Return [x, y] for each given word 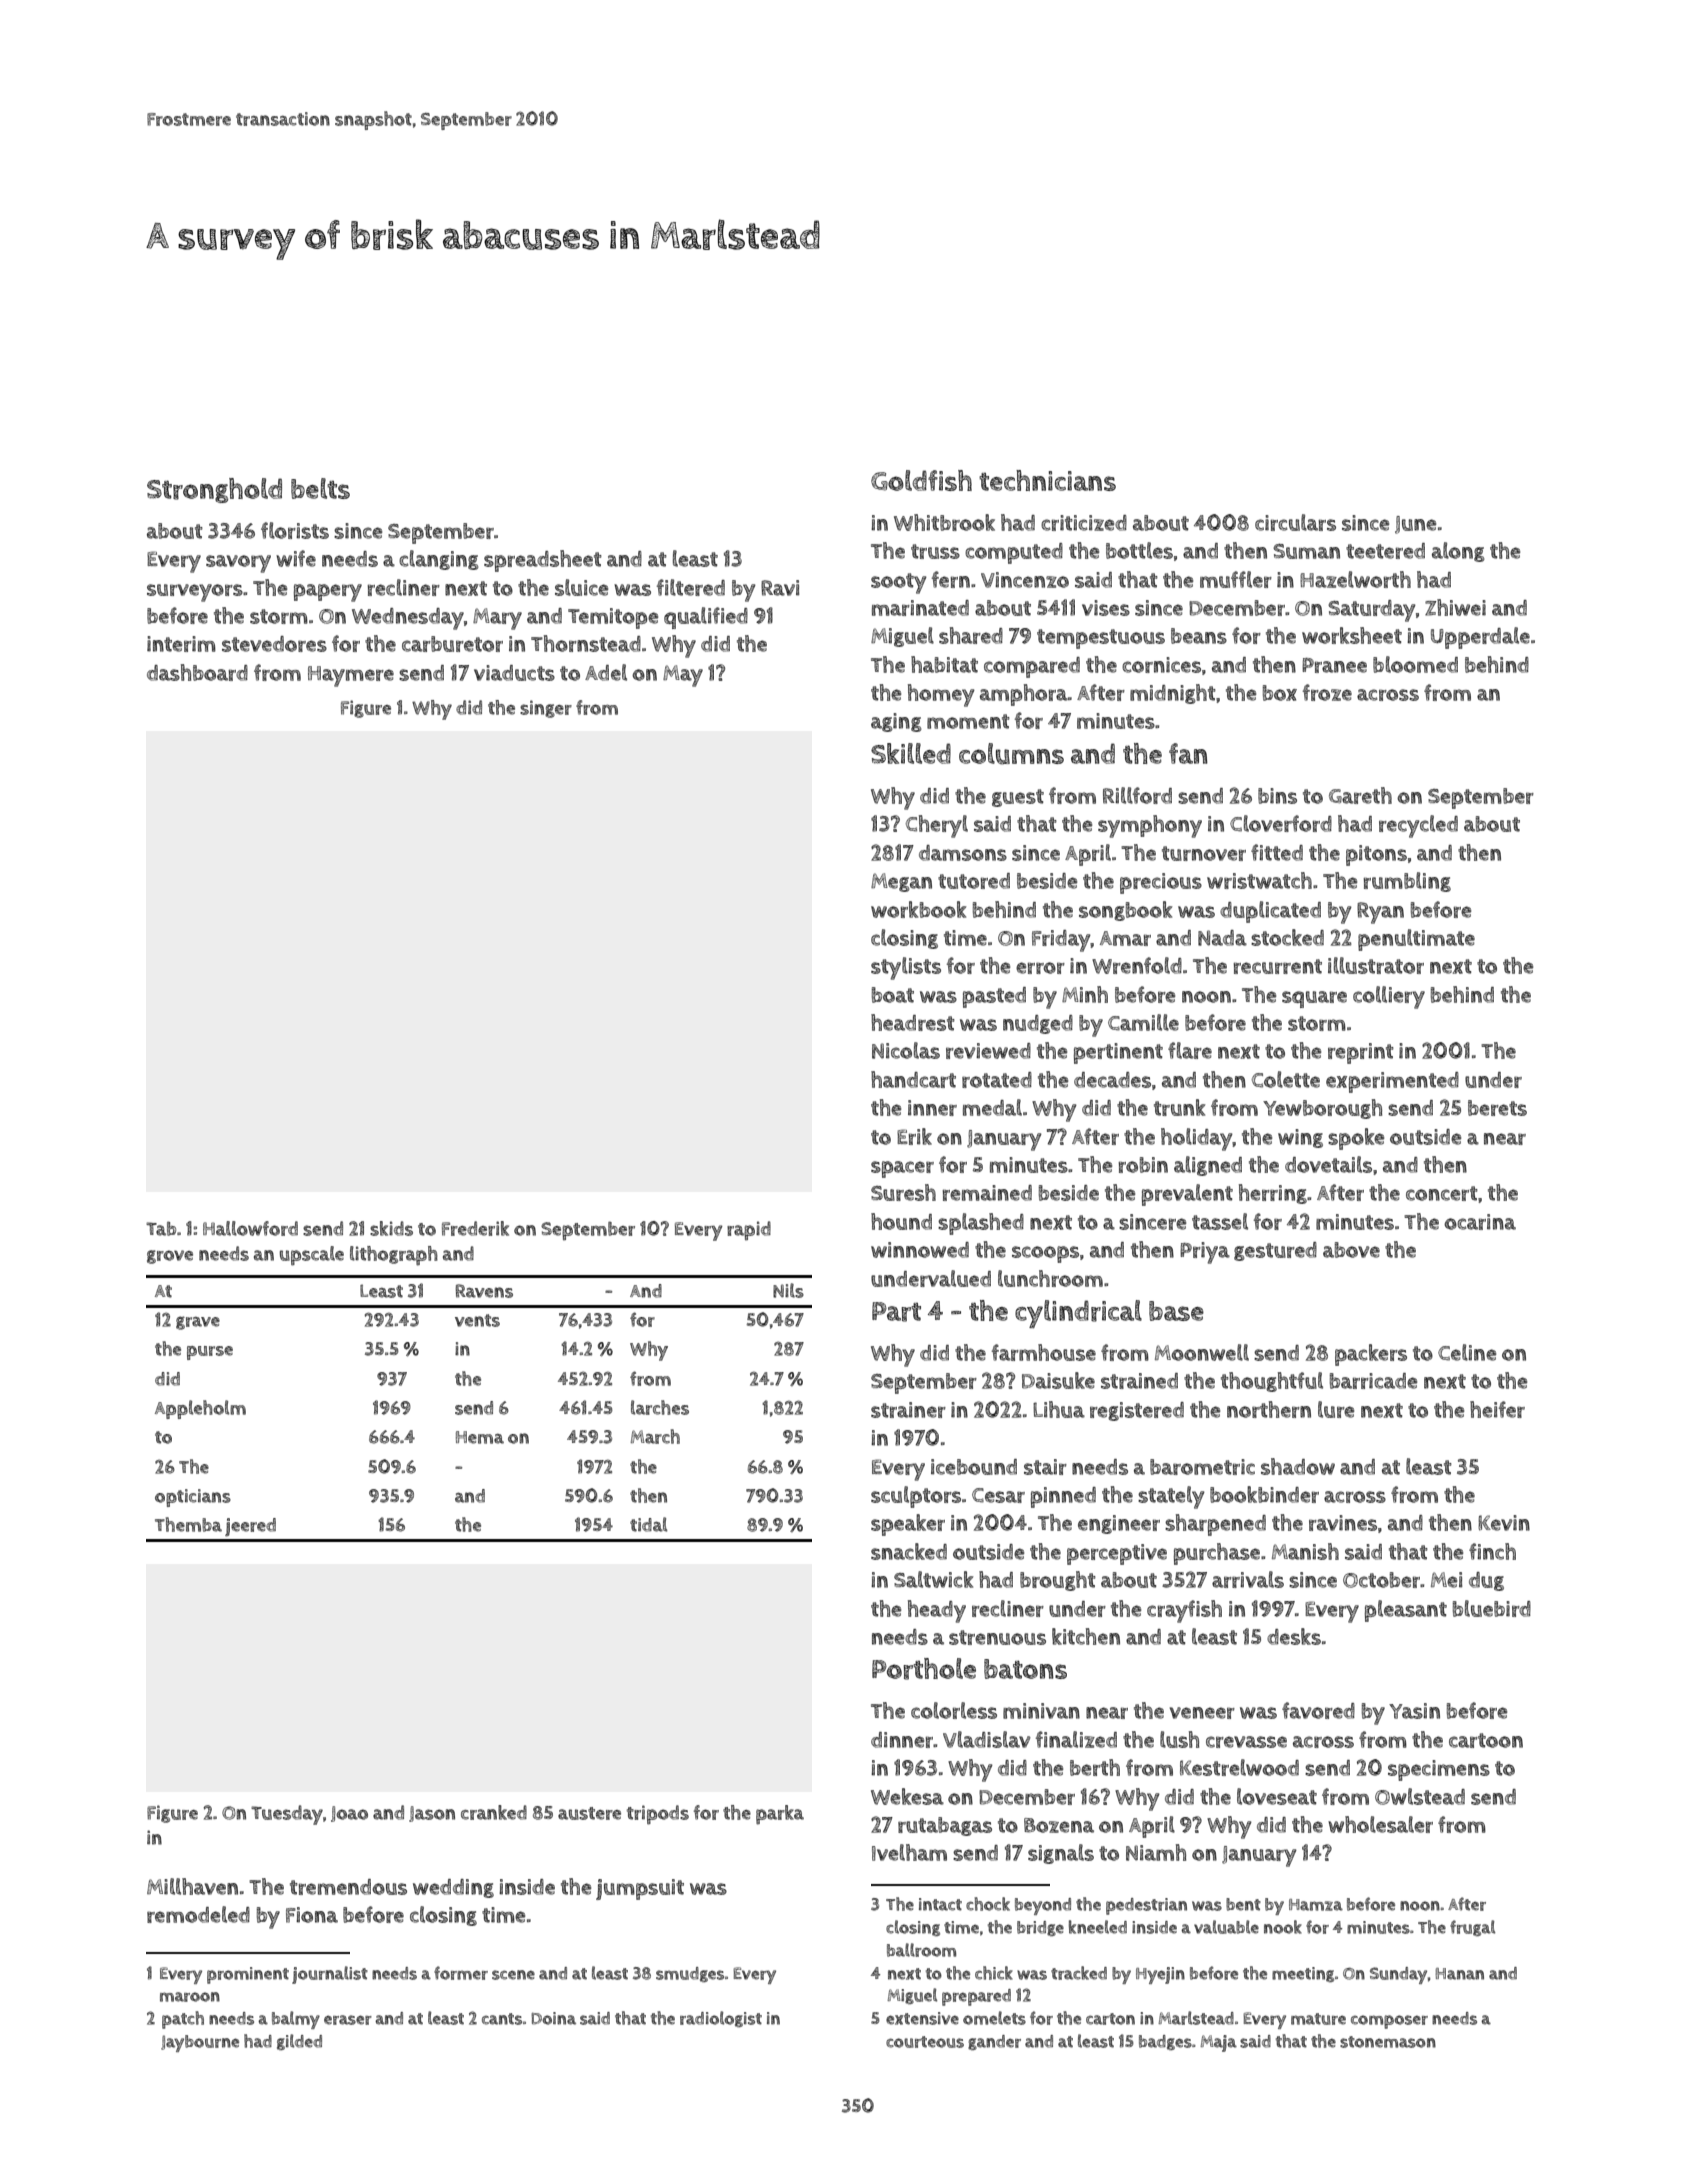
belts [320, 488]
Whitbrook [944, 522]
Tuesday [287, 1815]
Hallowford [250, 1228]
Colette [1286, 1079]
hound [901, 1221]
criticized [1084, 523]
